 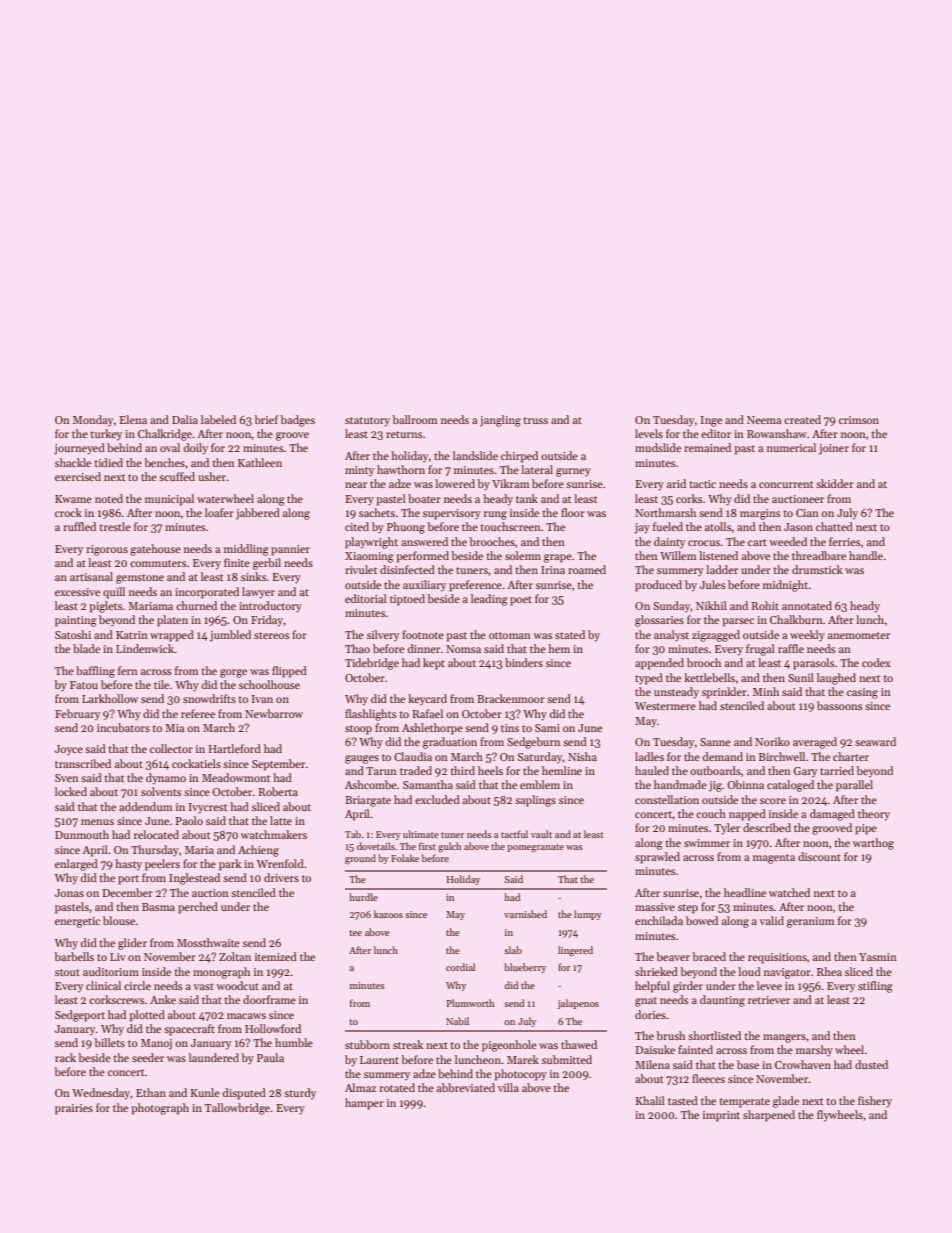 What do you see at coordinates (721, 1116) in the screenshot?
I see `imprint` at bounding box center [721, 1116].
